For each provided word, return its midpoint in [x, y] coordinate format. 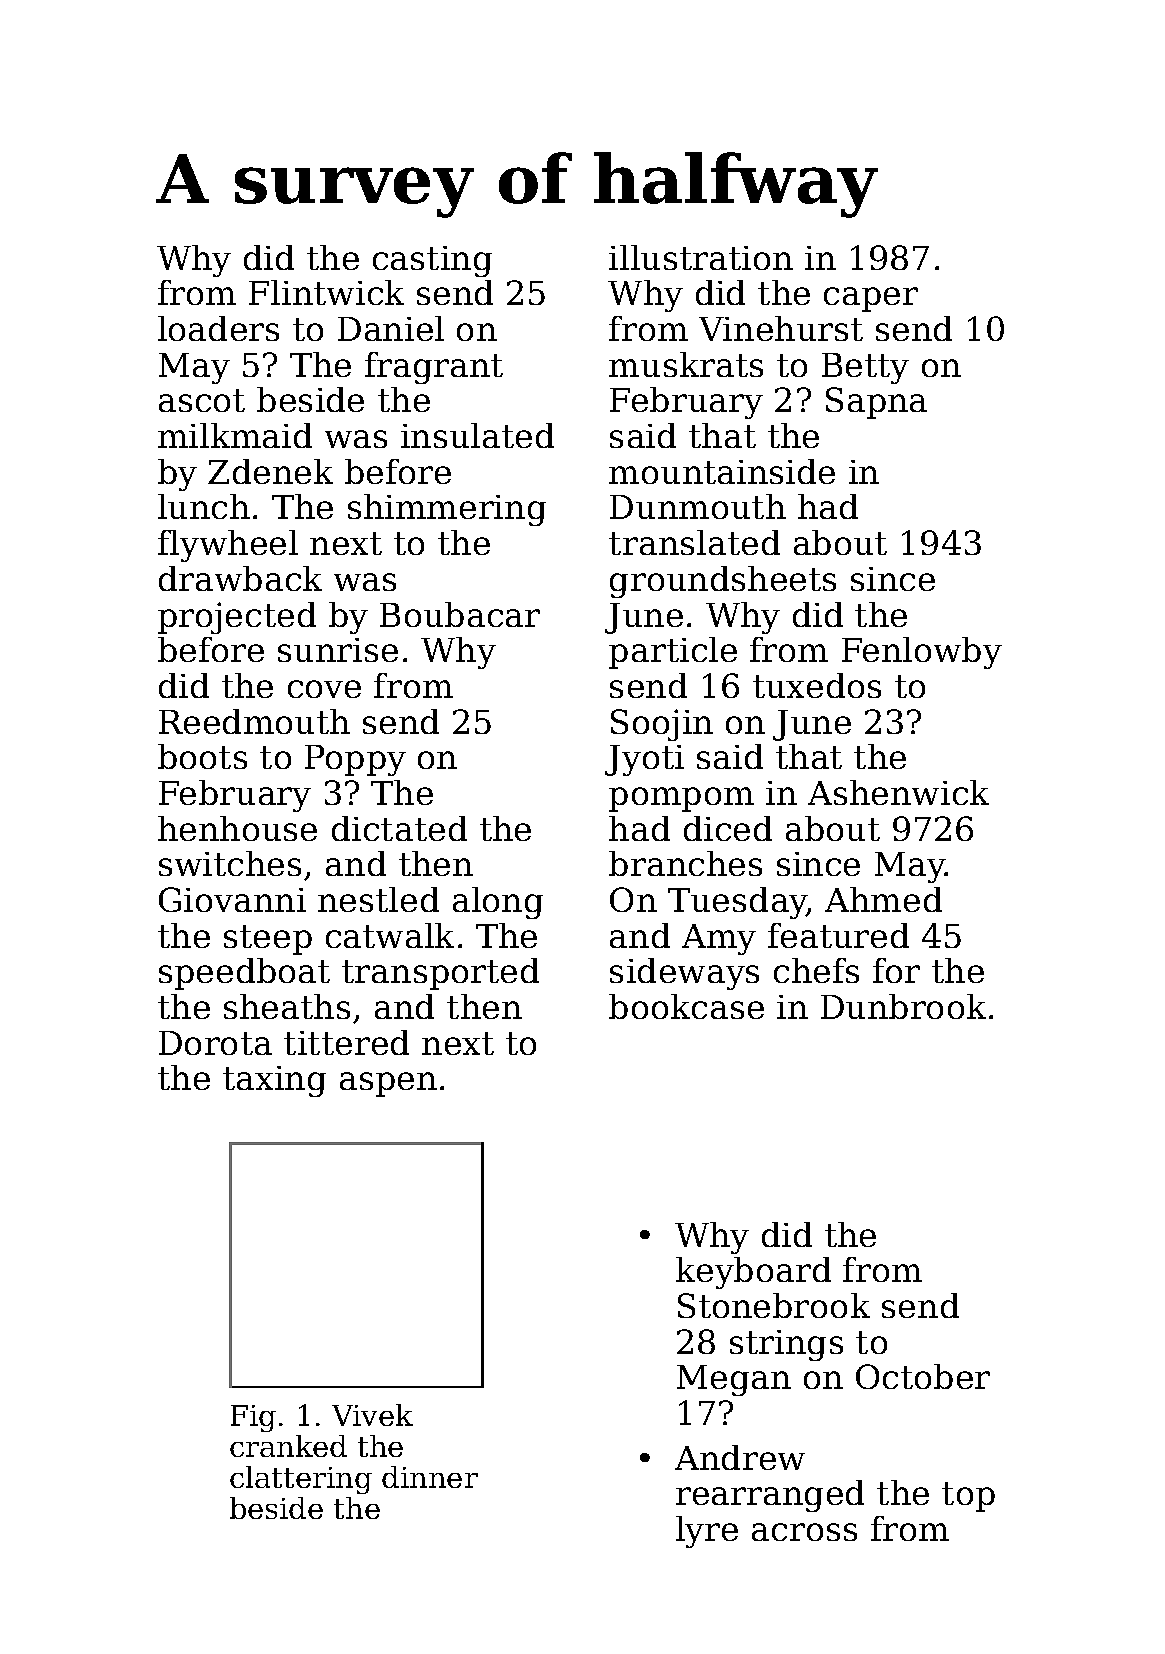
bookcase [686, 1006]
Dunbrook [903, 1006]
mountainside [722, 471]
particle [673, 653]
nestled [378, 899]
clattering [301, 1480]
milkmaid [235, 435]
